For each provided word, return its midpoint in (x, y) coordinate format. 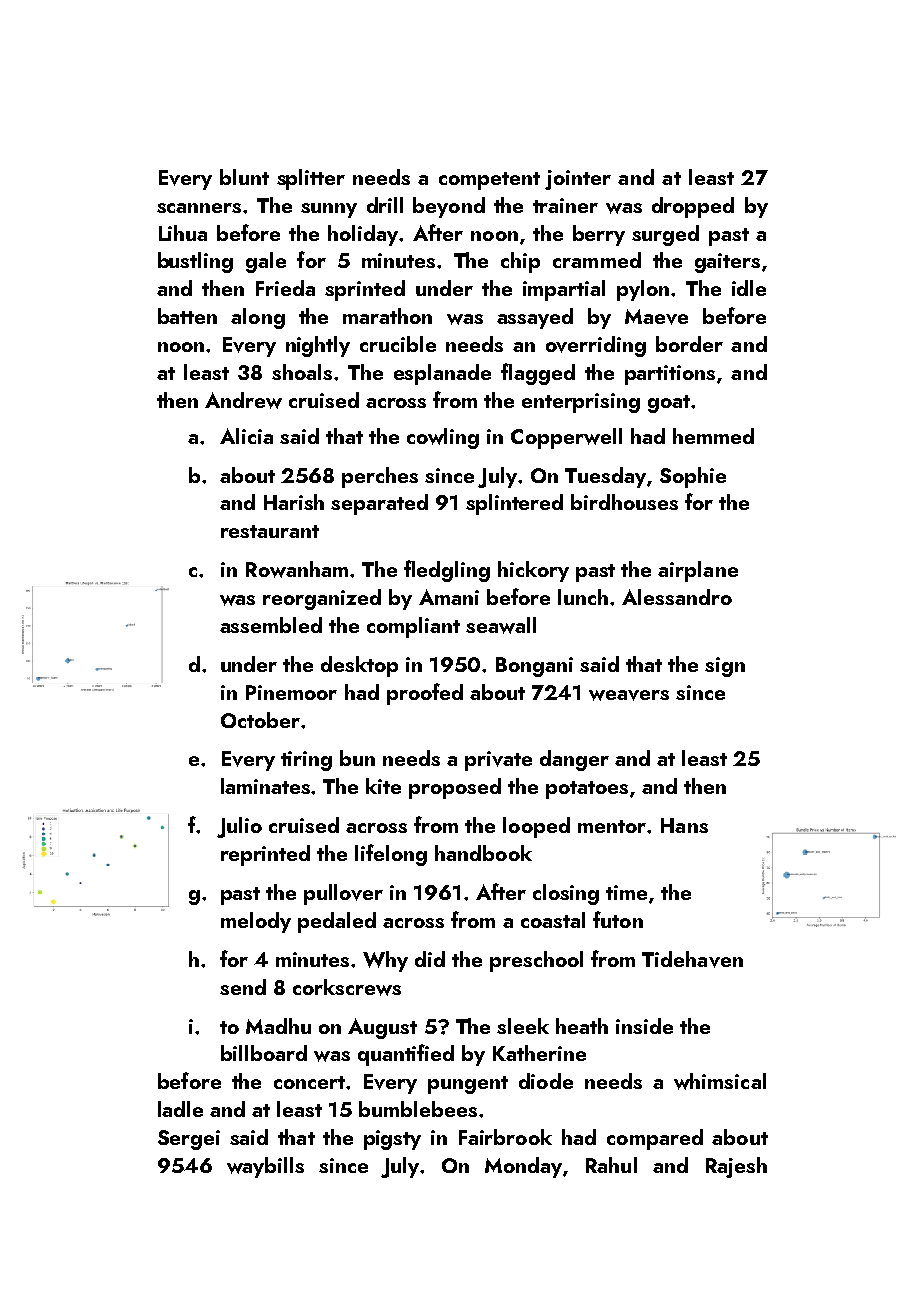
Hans (684, 825)
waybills (265, 1167)
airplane (698, 571)
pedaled (337, 922)
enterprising (581, 403)
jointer (578, 180)
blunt (244, 177)
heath (582, 1026)
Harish (294, 502)
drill (385, 205)
